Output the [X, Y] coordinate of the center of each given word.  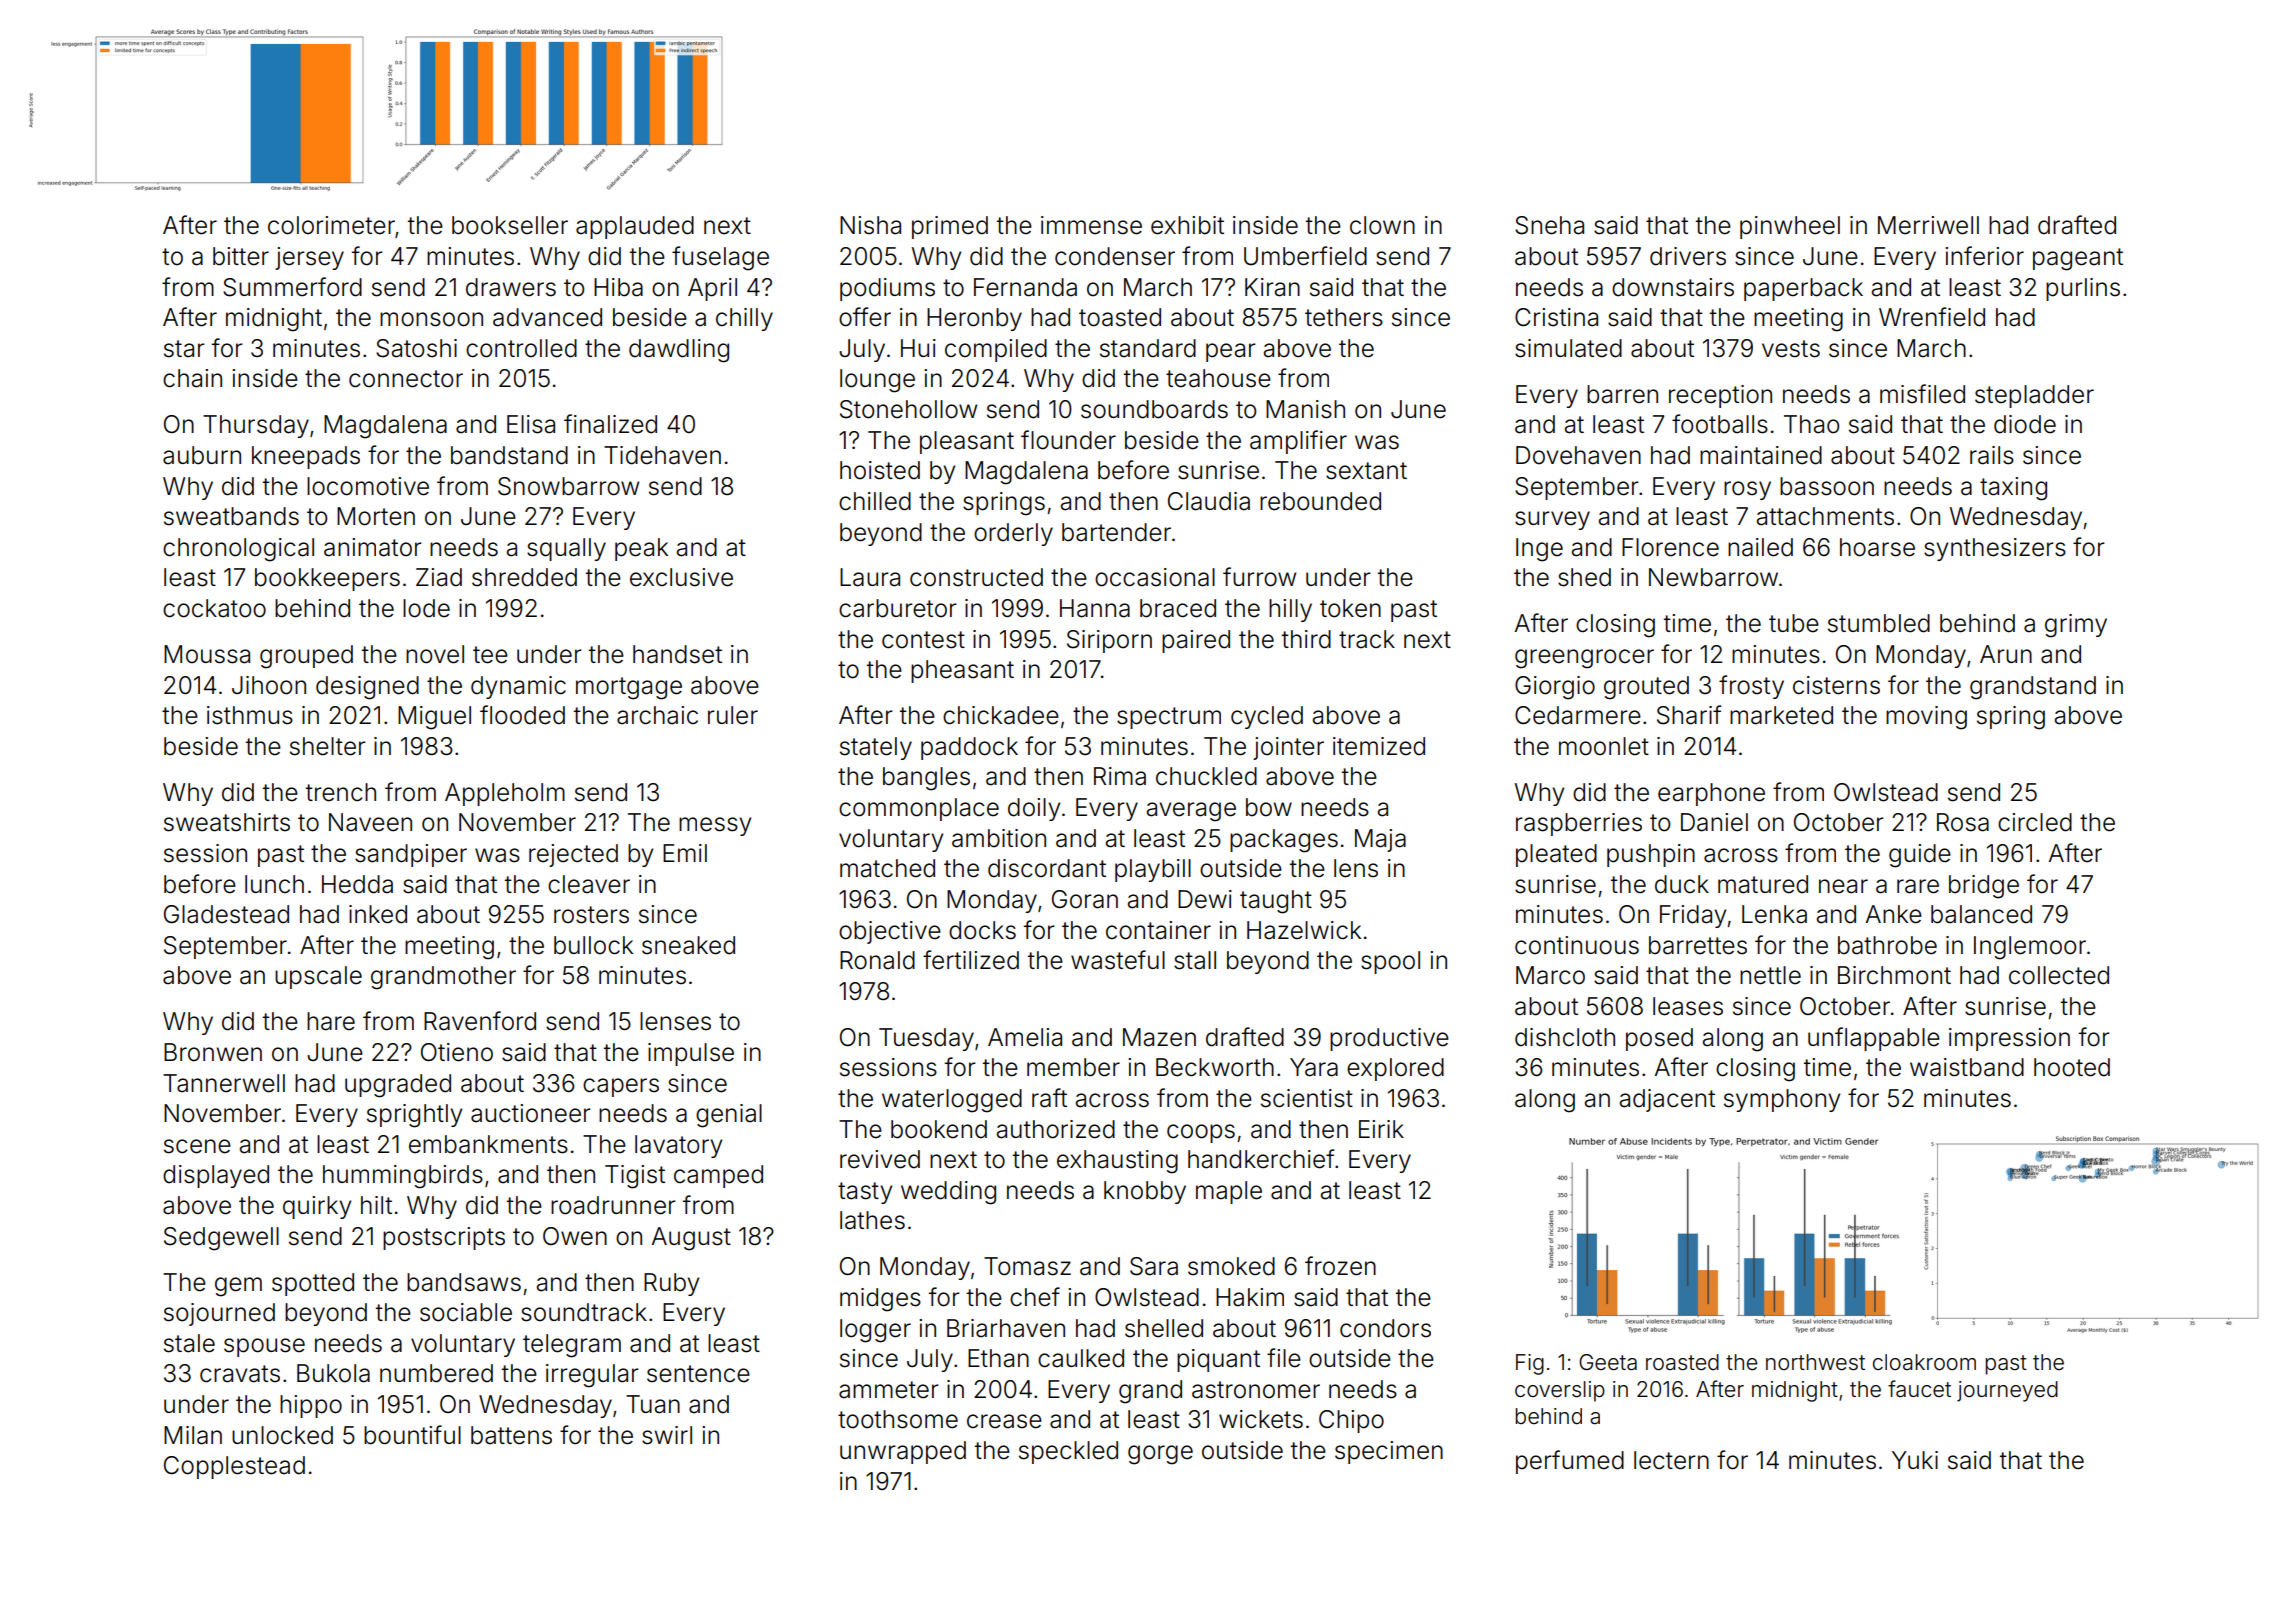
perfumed [1570, 1462]
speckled [1068, 1452]
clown [1382, 225]
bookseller [510, 225]
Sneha [1549, 225]
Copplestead [234, 1467]
